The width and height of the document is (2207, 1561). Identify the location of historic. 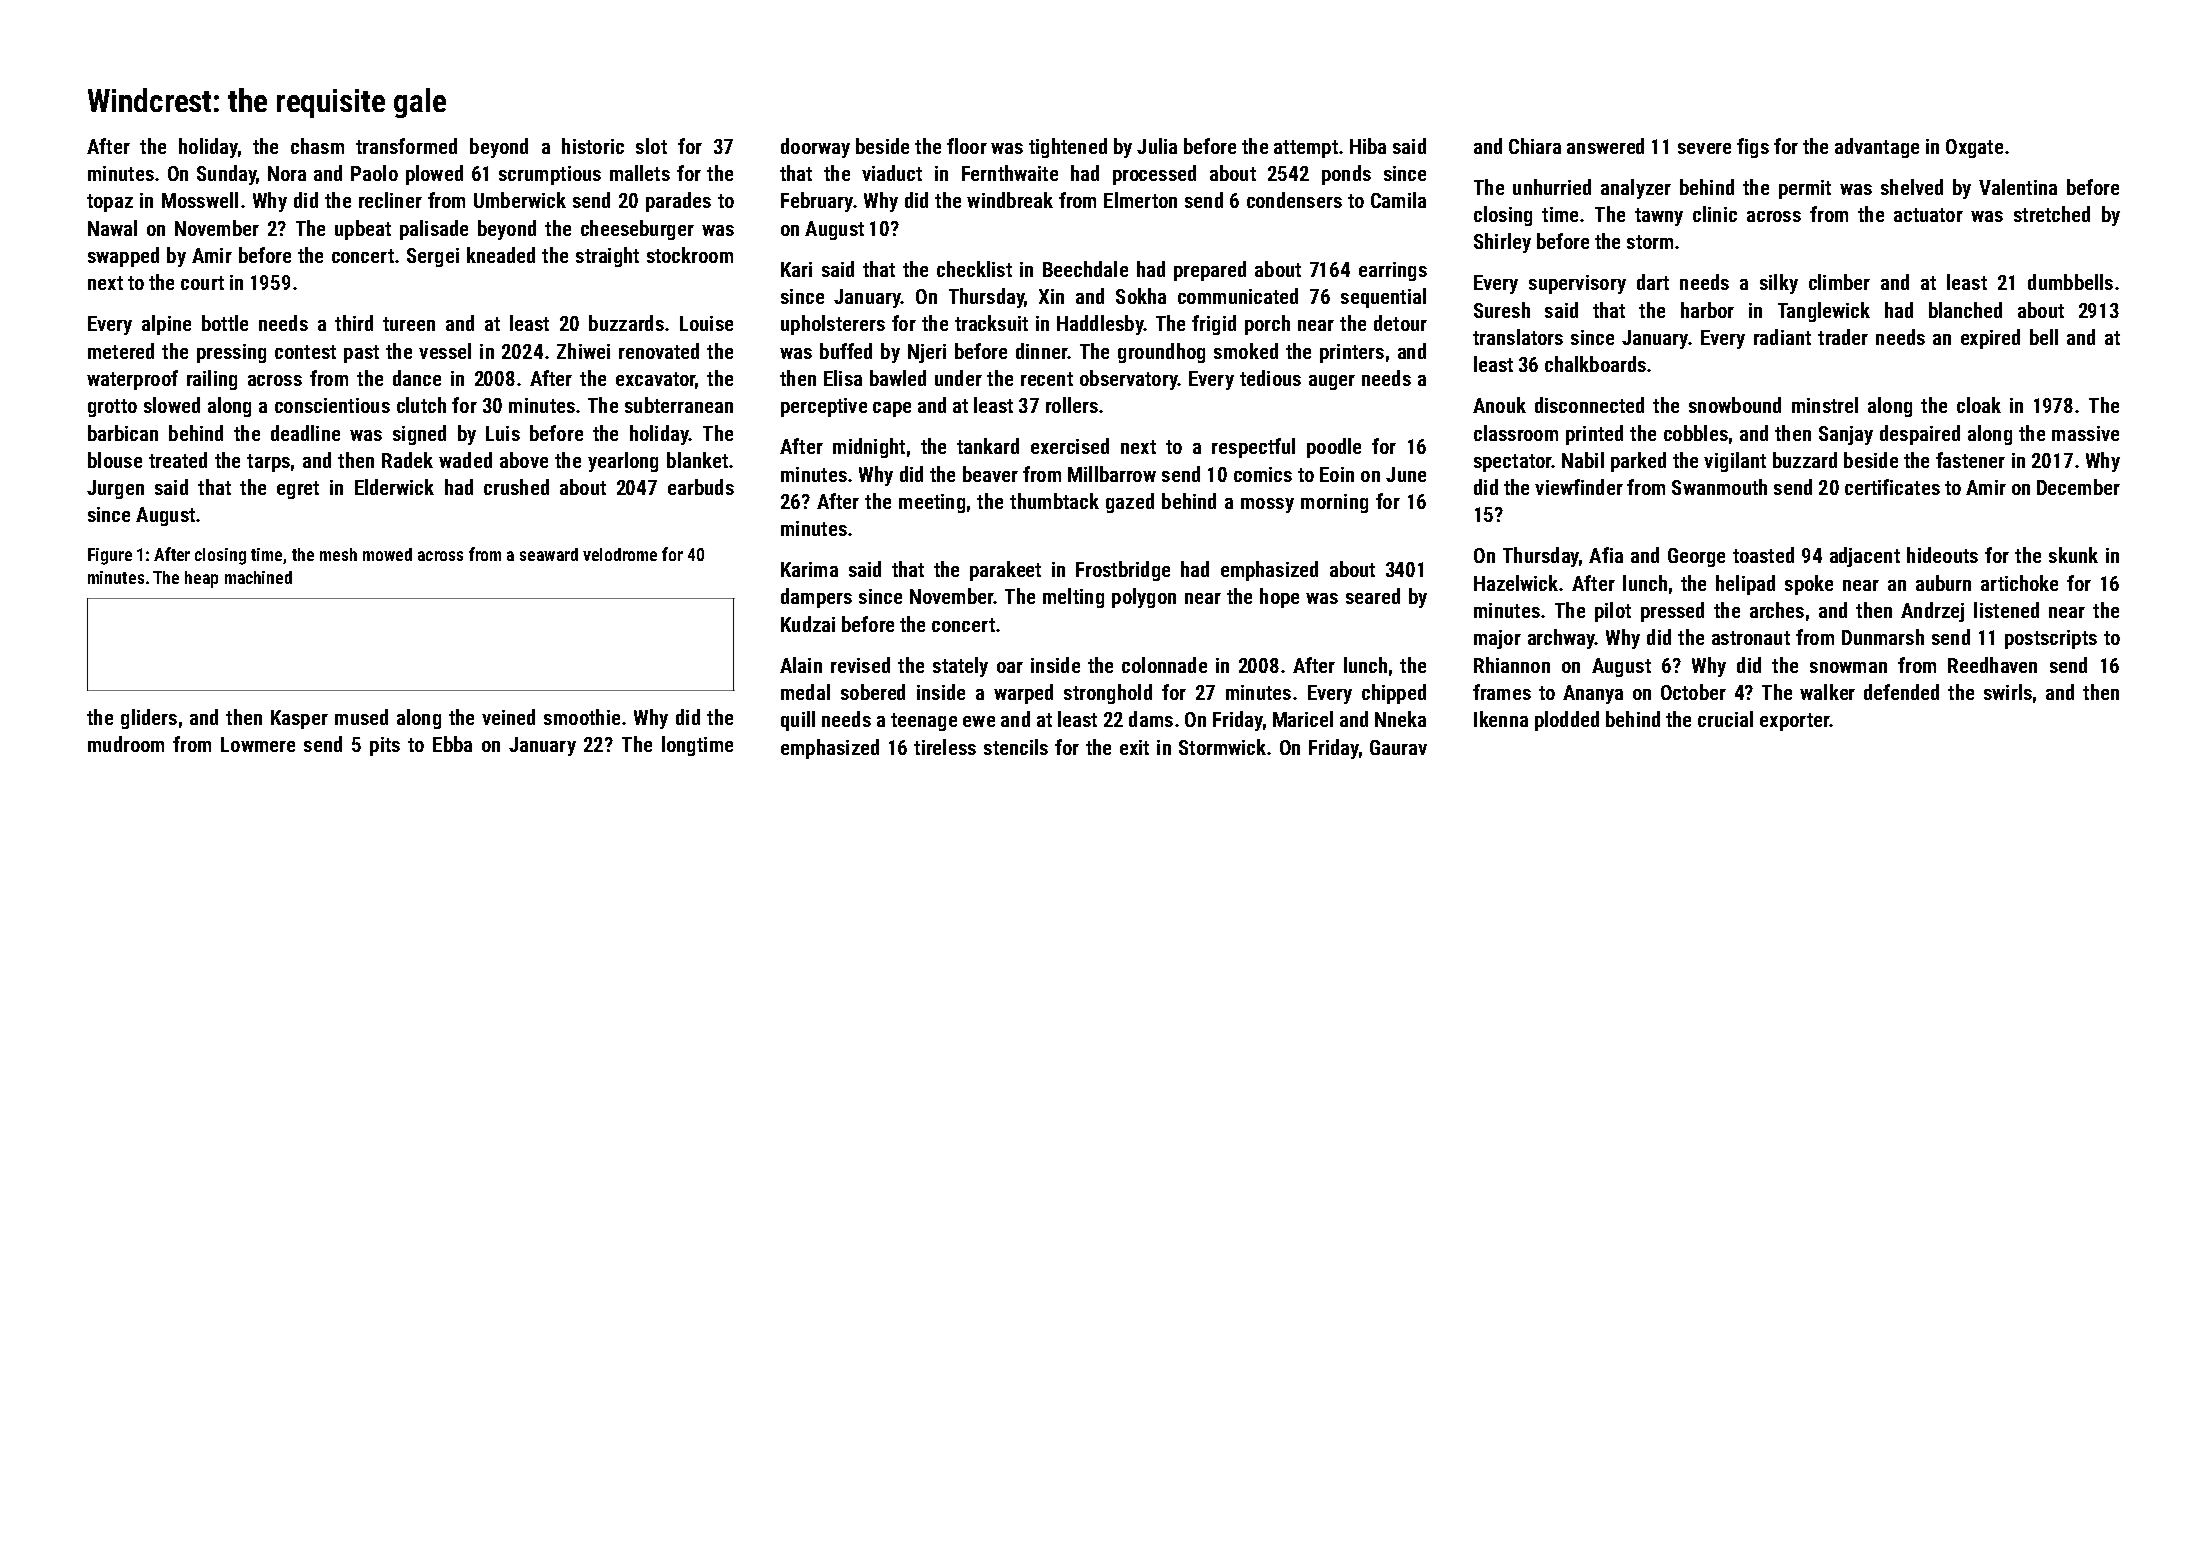
(593, 146).
